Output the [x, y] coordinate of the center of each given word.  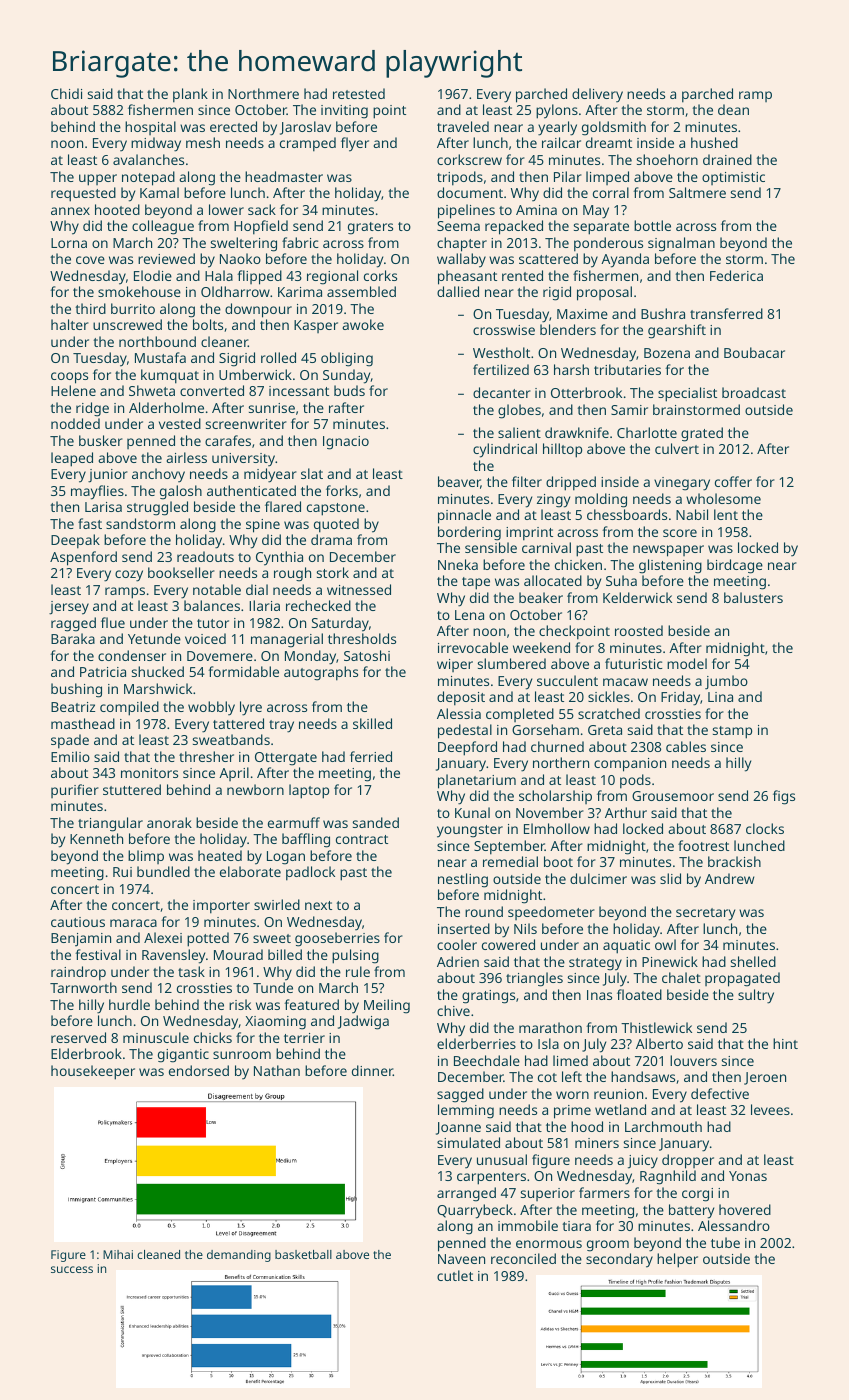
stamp [732, 732]
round [484, 911]
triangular [110, 824]
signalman [681, 244]
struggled [157, 508]
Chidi [66, 93]
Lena [469, 615]
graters [370, 228]
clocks [765, 828]
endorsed [199, 1070]
